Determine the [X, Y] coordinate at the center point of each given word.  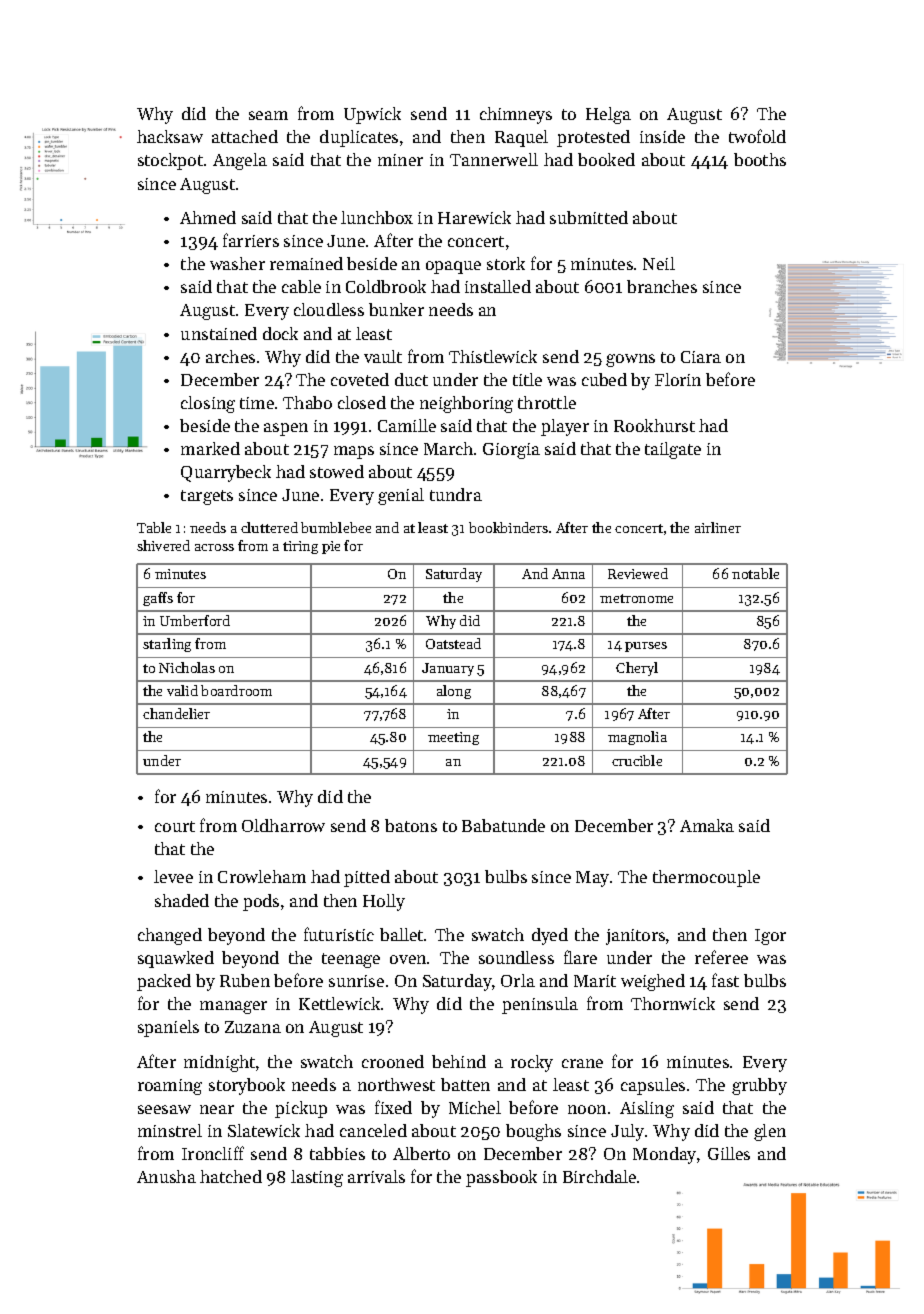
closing [208, 404]
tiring [300, 547]
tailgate [673, 450]
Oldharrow [283, 825]
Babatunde [503, 825]
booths [760, 159]
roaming [170, 1087]
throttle [547, 402]
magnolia [637, 738]
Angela [240, 161]
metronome [636, 598]
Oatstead [453, 643]
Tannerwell [494, 159]
